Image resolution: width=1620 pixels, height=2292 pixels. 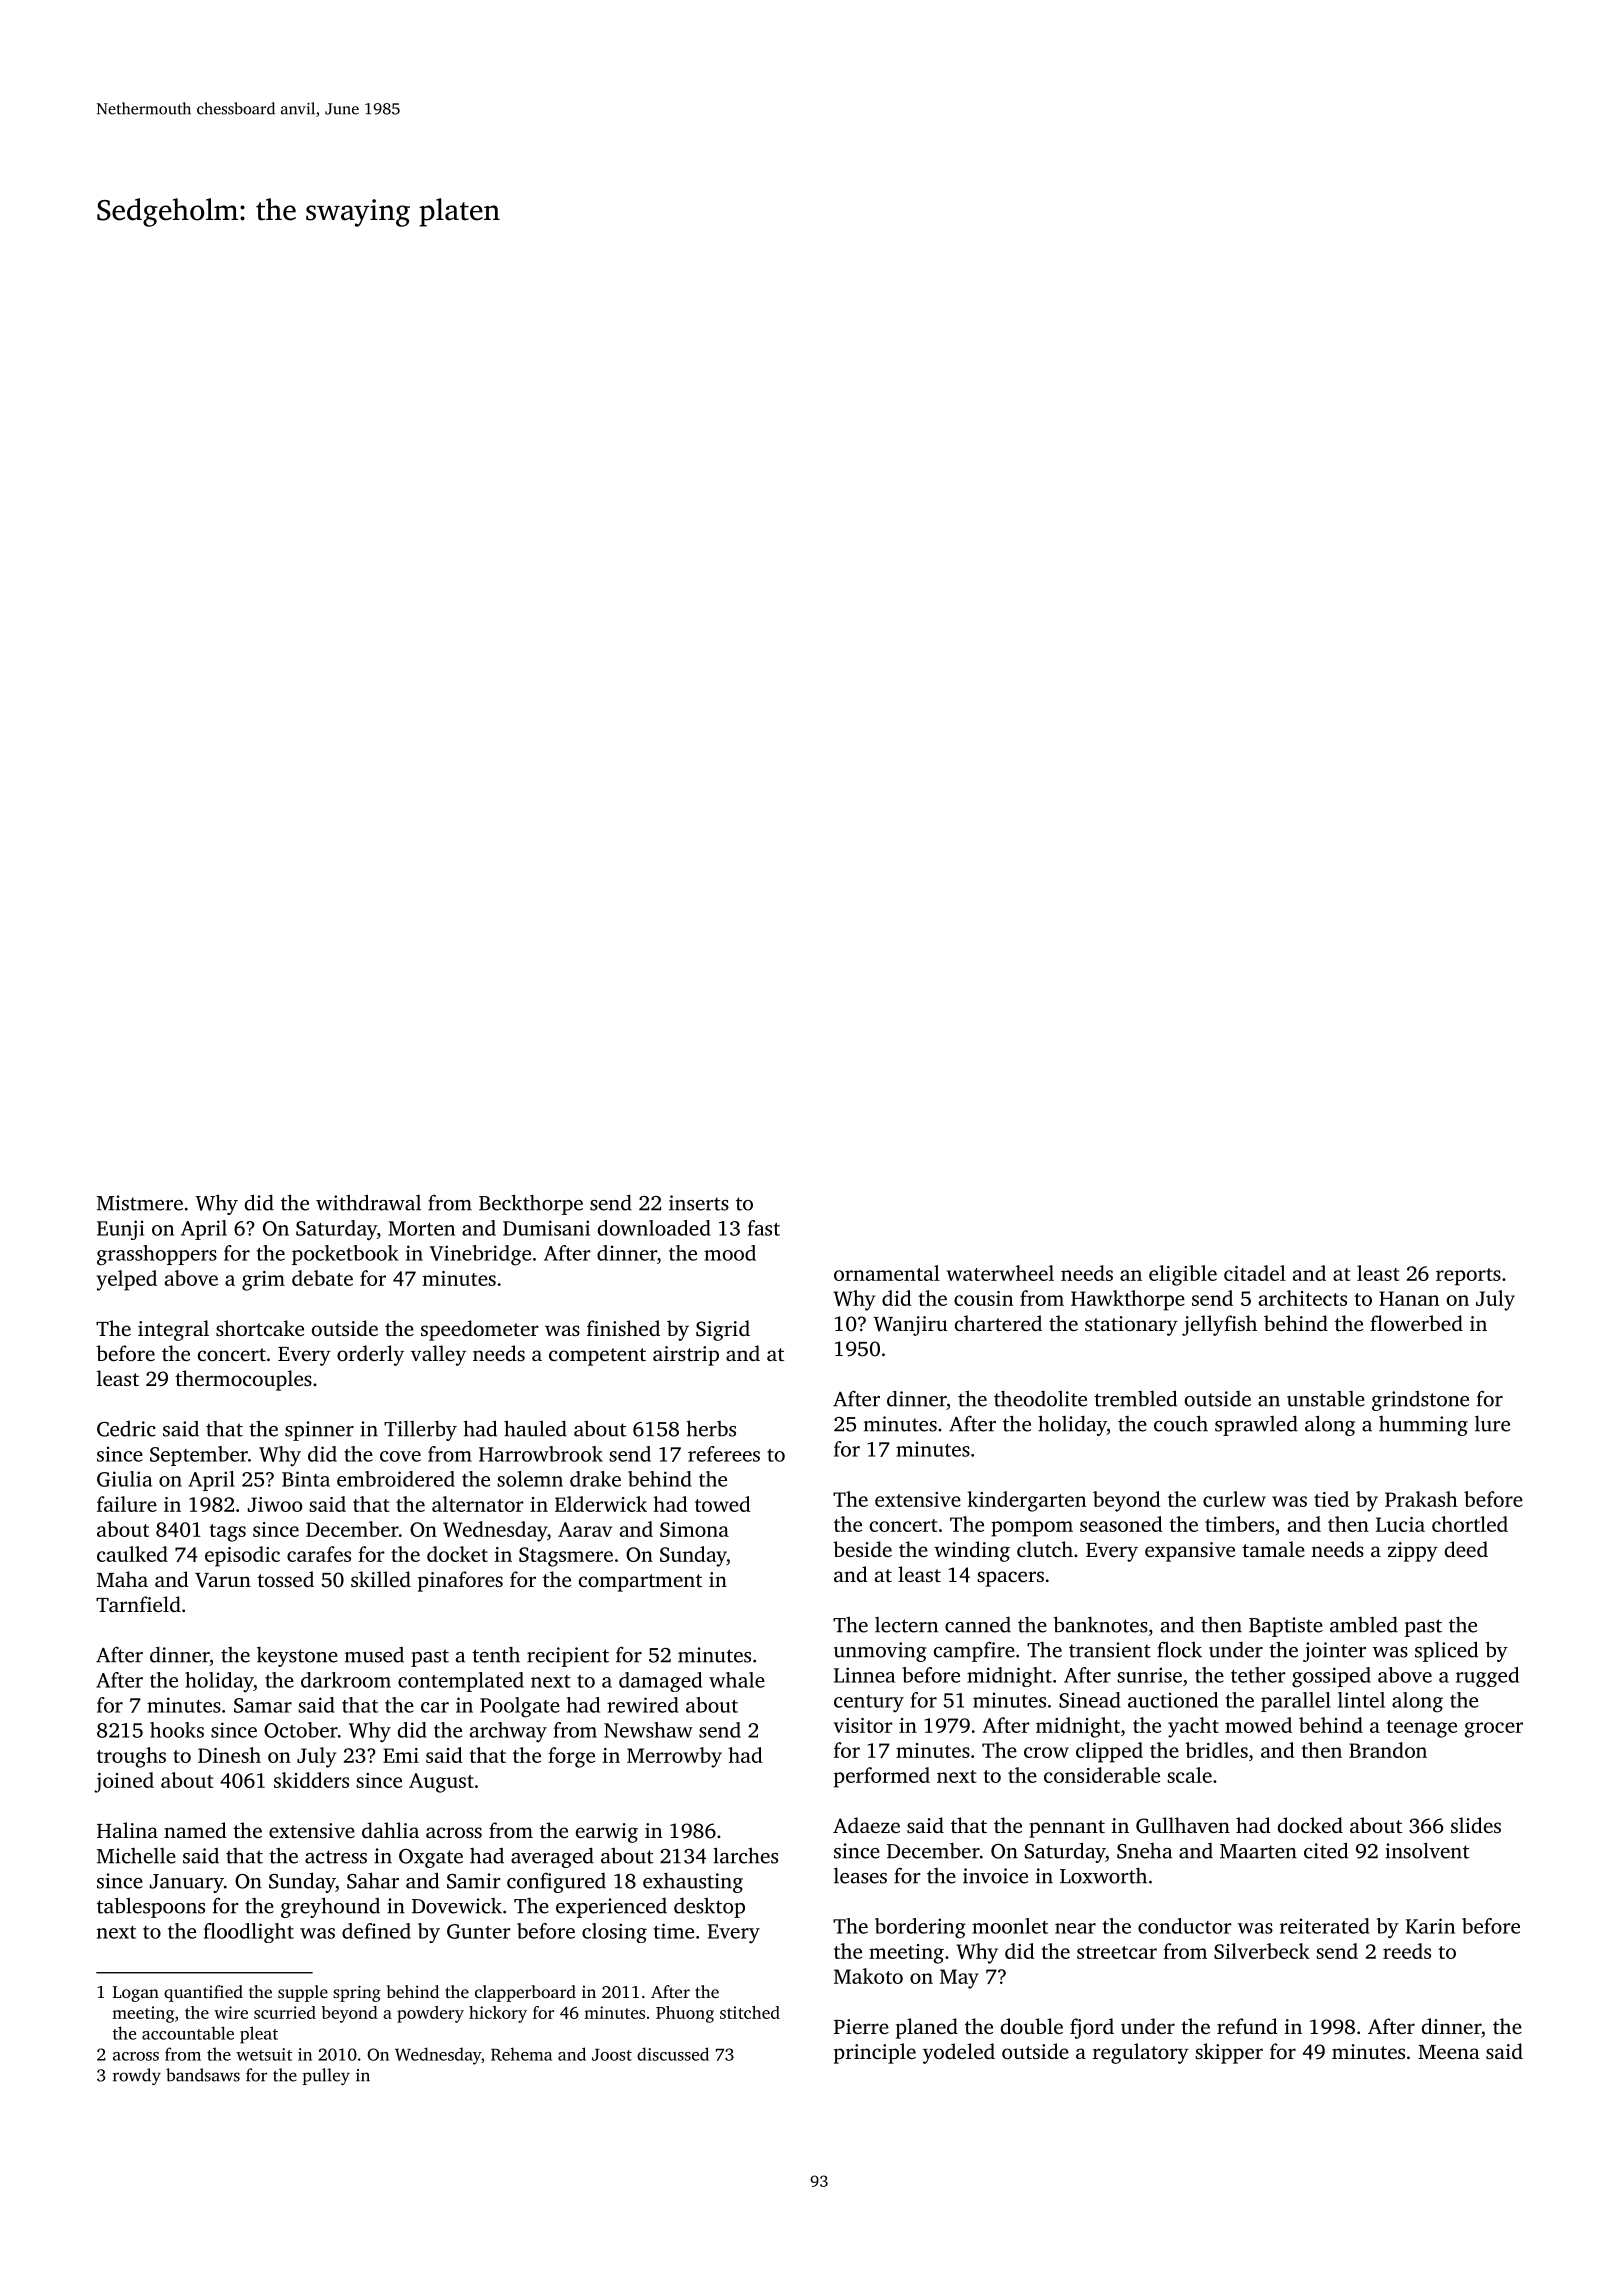 I want to click on Varun, so click(x=223, y=1580).
